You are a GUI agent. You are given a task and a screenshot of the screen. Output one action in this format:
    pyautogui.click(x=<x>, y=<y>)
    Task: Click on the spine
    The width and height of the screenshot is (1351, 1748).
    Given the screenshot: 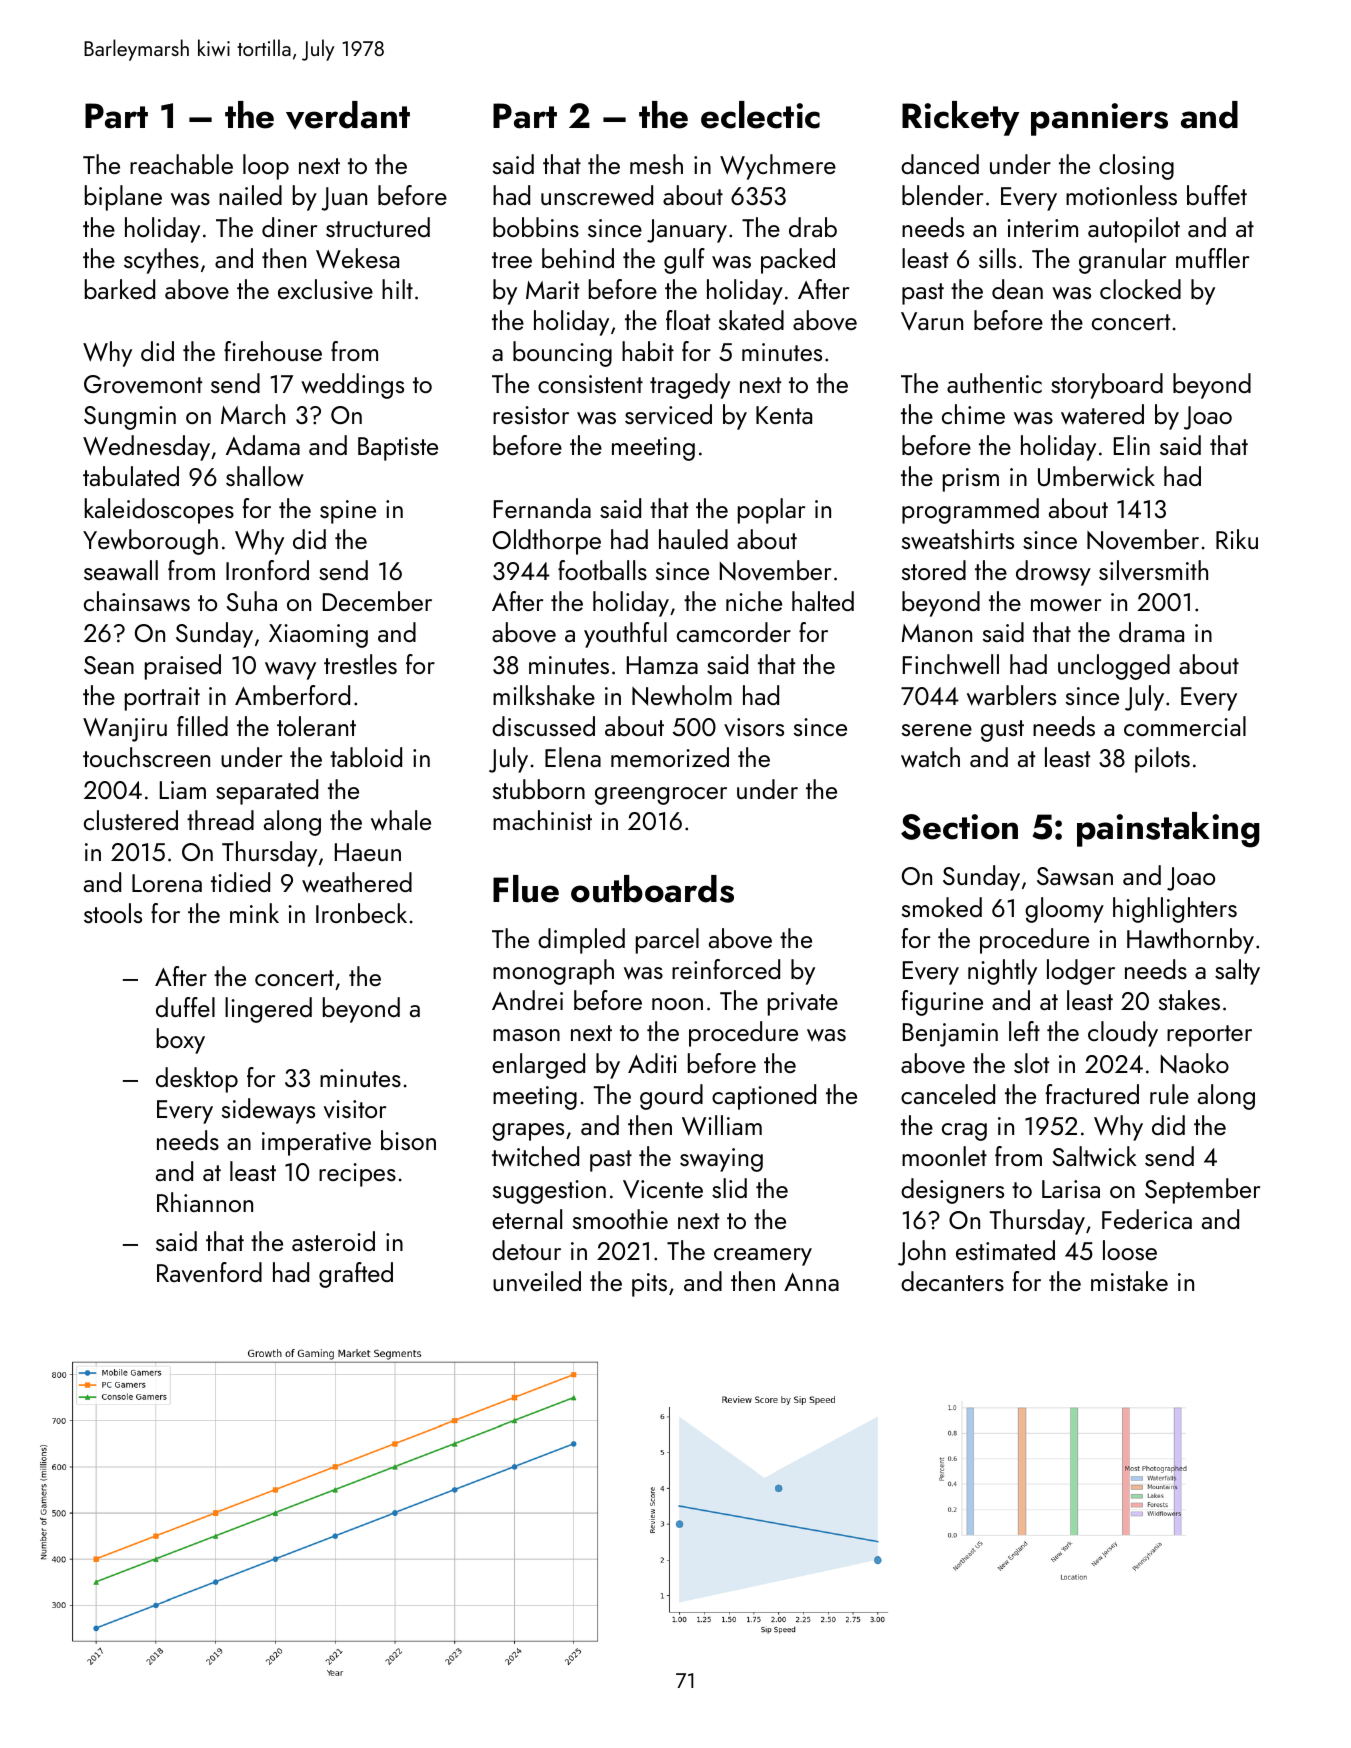 What is the action you would take?
    pyautogui.click(x=348, y=512)
